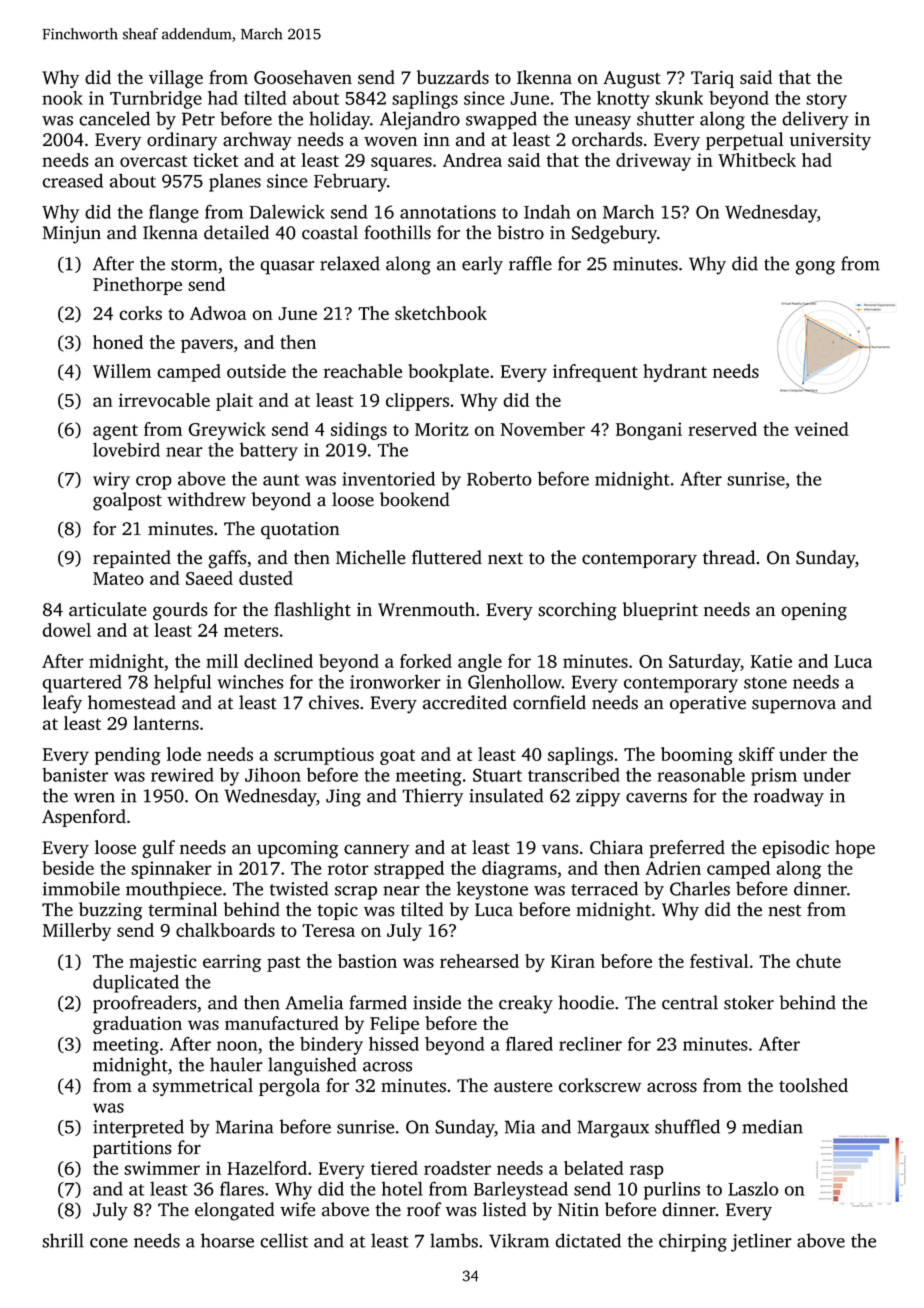 The image size is (924, 1308). What do you see at coordinates (415, 499) in the screenshot?
I see `bookend` at bounding box center [415, 499].
